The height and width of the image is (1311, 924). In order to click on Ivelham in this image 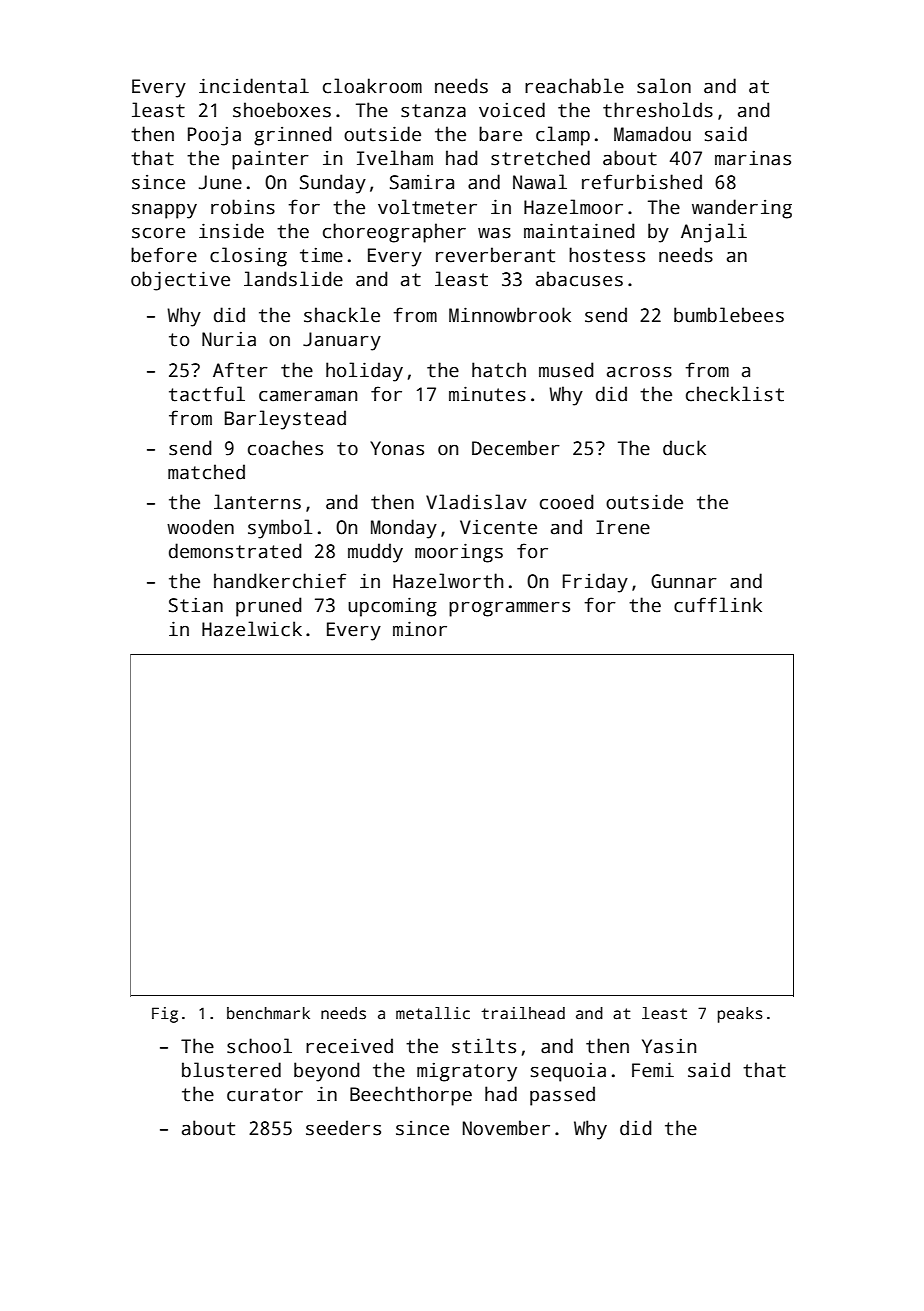, I will do `click(395, 158)`.
